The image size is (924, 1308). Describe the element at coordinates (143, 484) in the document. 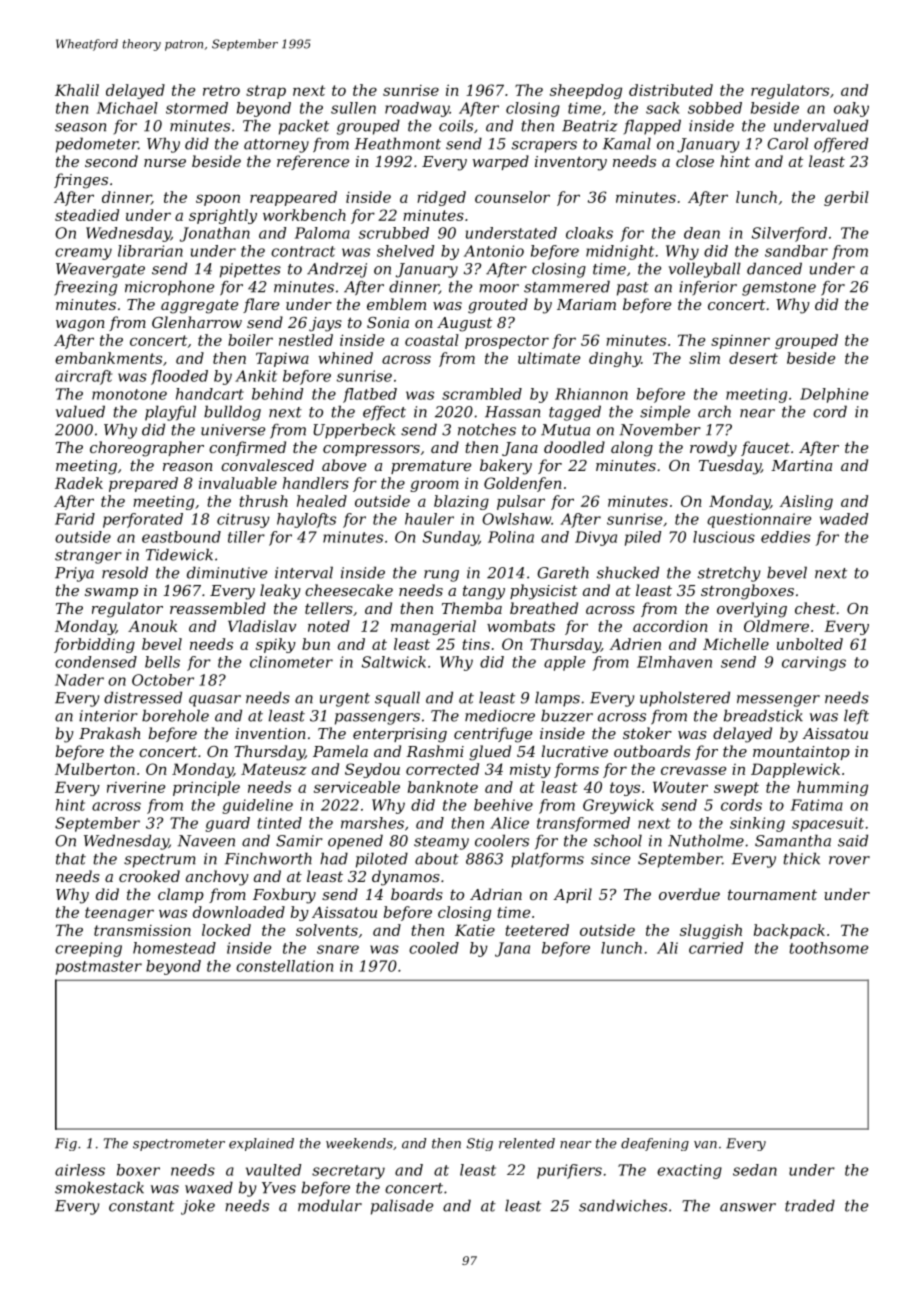

I see `prepared` at that location.
